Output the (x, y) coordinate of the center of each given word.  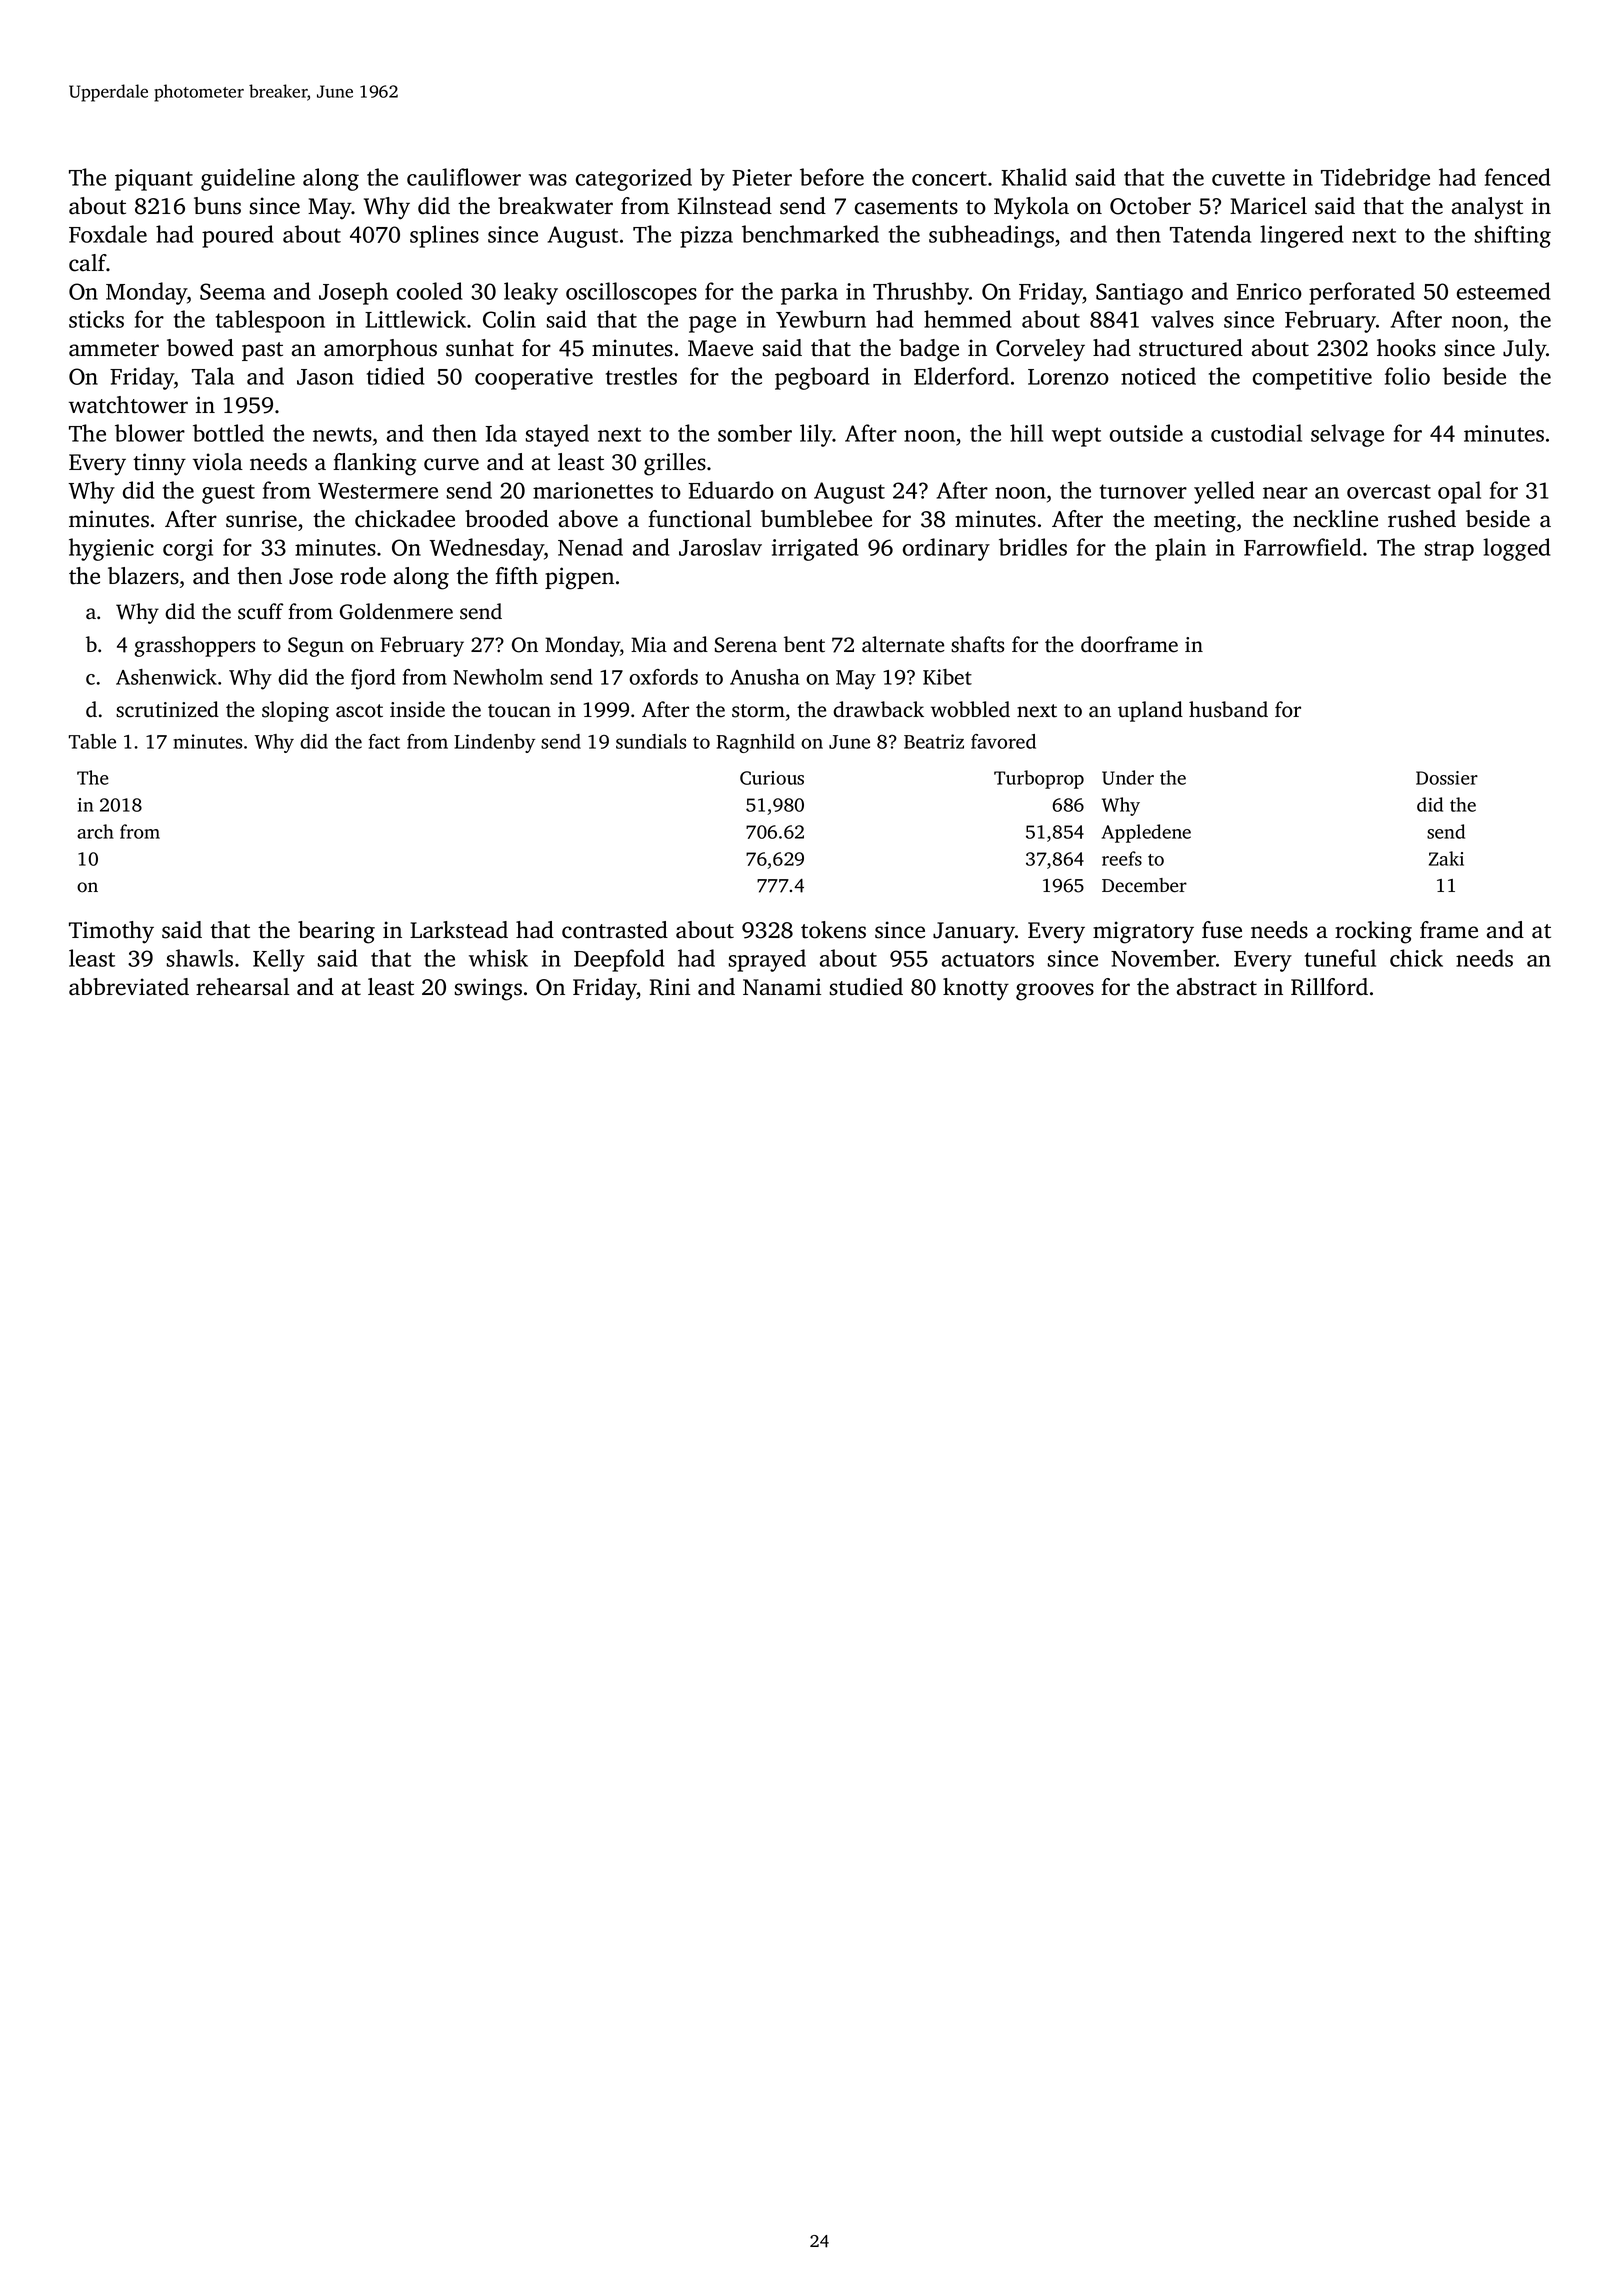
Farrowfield (1303, 547)
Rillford (1329, 987)
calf (88, 263)
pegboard (822, 378)
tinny (159, 464)
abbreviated (129, 987)
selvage (1347, 435)
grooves (1055, 992)
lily (816, 435)
